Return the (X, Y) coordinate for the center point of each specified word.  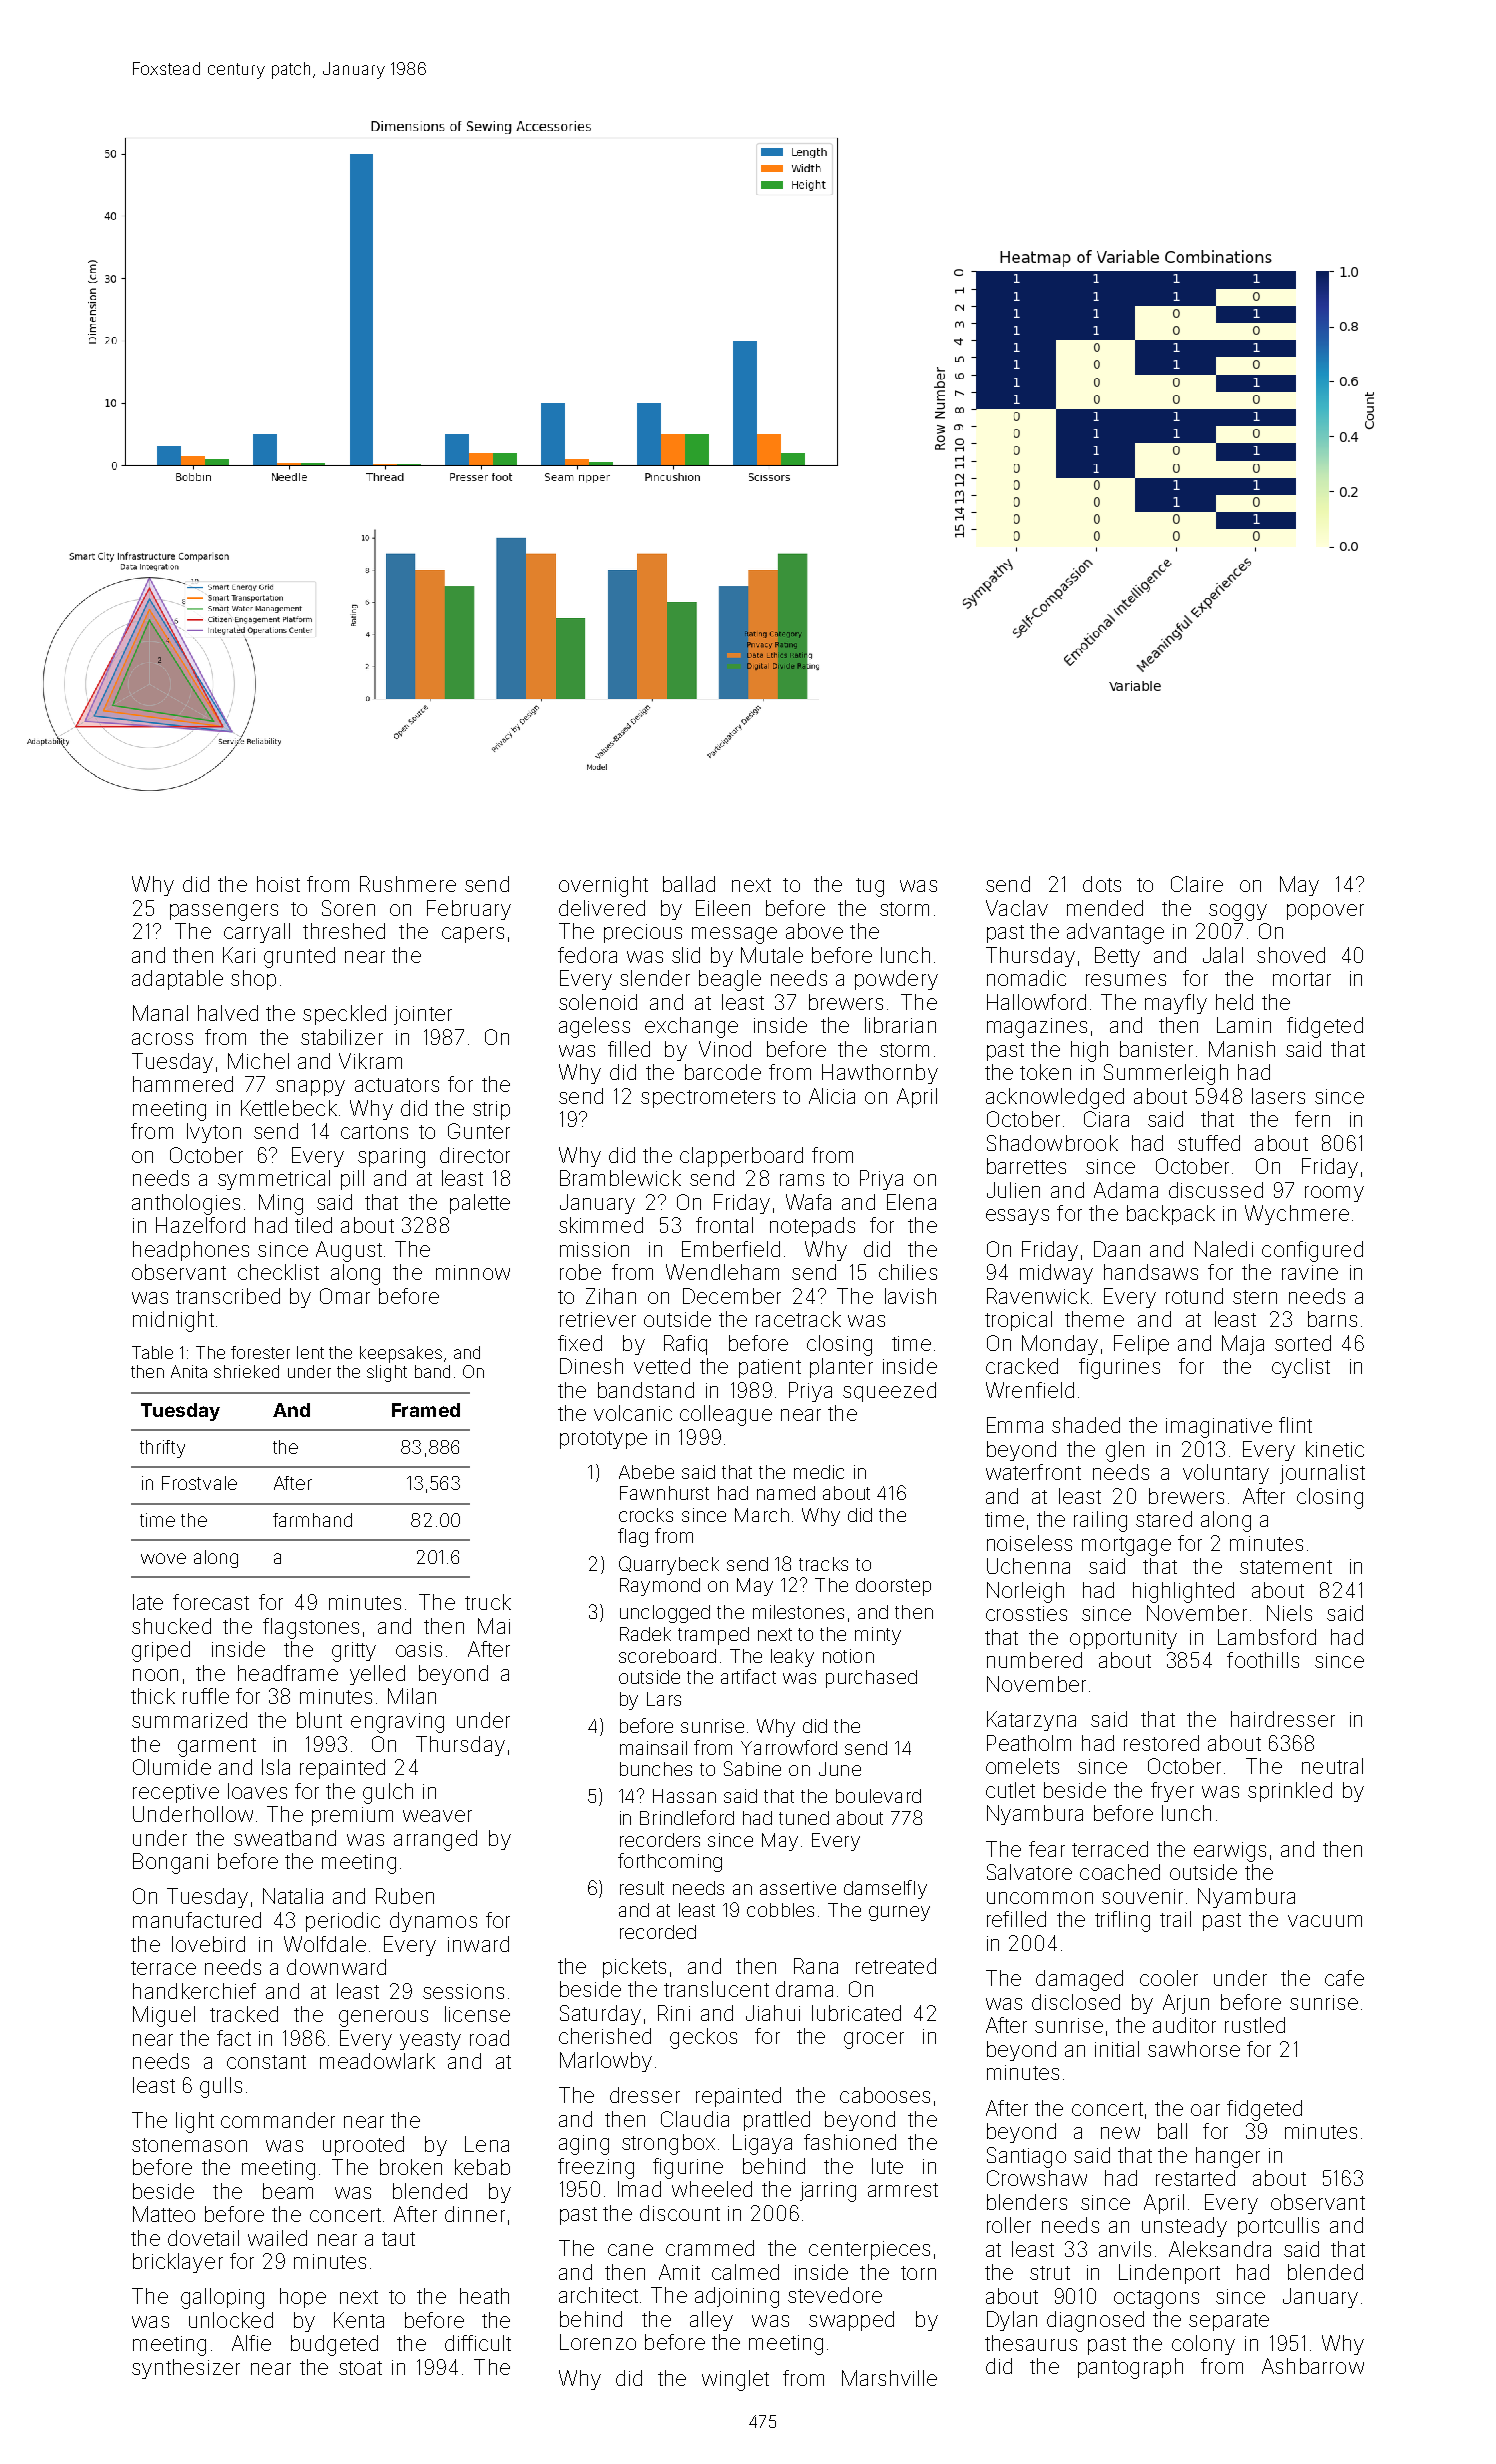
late (148, 1602)
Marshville (889, 2378)
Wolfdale (325, 1944)
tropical (1018, 1321)
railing (1100, 1521)
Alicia (832, 1096)
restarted (1195, 2178)
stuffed (1209, 1143)
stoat (360, 2368)
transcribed (228, 1296)
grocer (874, 2040)
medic (819, 1472)
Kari (239, 955)
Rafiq (685, 1345)
